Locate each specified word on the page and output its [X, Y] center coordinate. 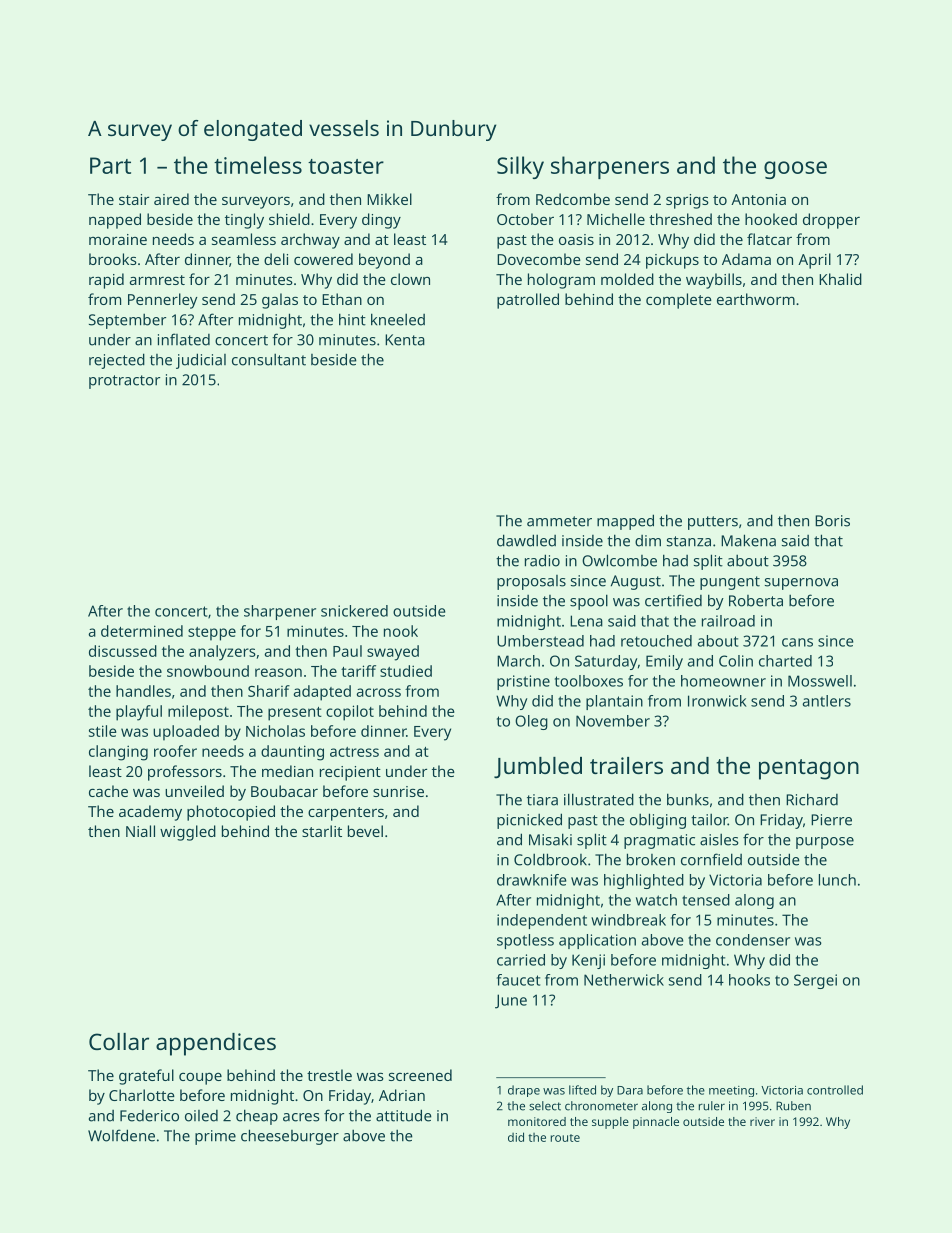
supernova [801, 584]
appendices [216, 1044]
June [511, 1001]
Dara [630, 1090]
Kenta [405, 340]
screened [420, 1075]
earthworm [756, 299]
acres [301, 1117]
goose [795, 170]
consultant [269, 360]
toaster [346, 166]
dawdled [526, 540]
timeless [258, 165]
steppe [212, 634]
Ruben [793, 1106]
